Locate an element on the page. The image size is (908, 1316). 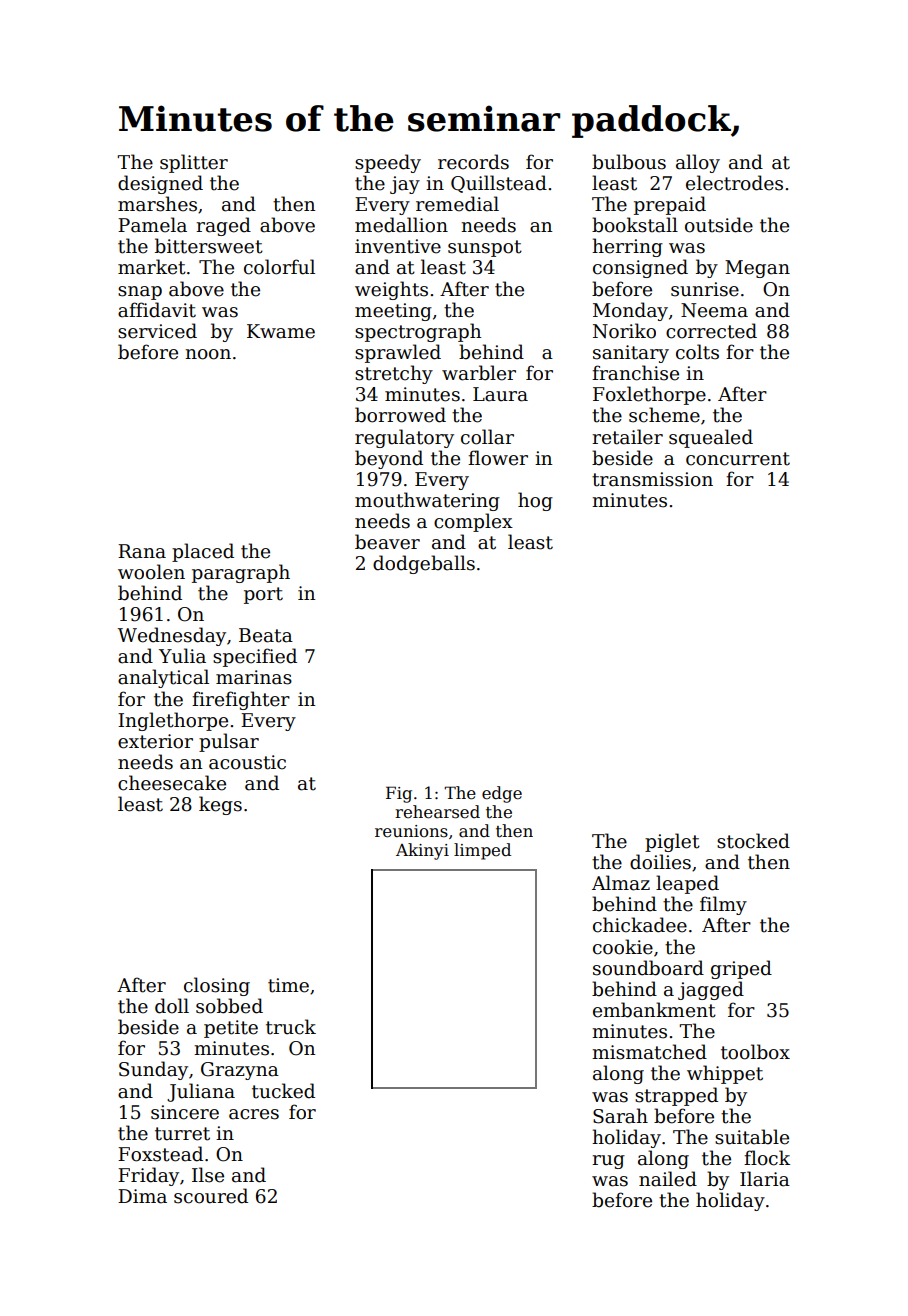
splitter is located at coordinates (194, 163).
